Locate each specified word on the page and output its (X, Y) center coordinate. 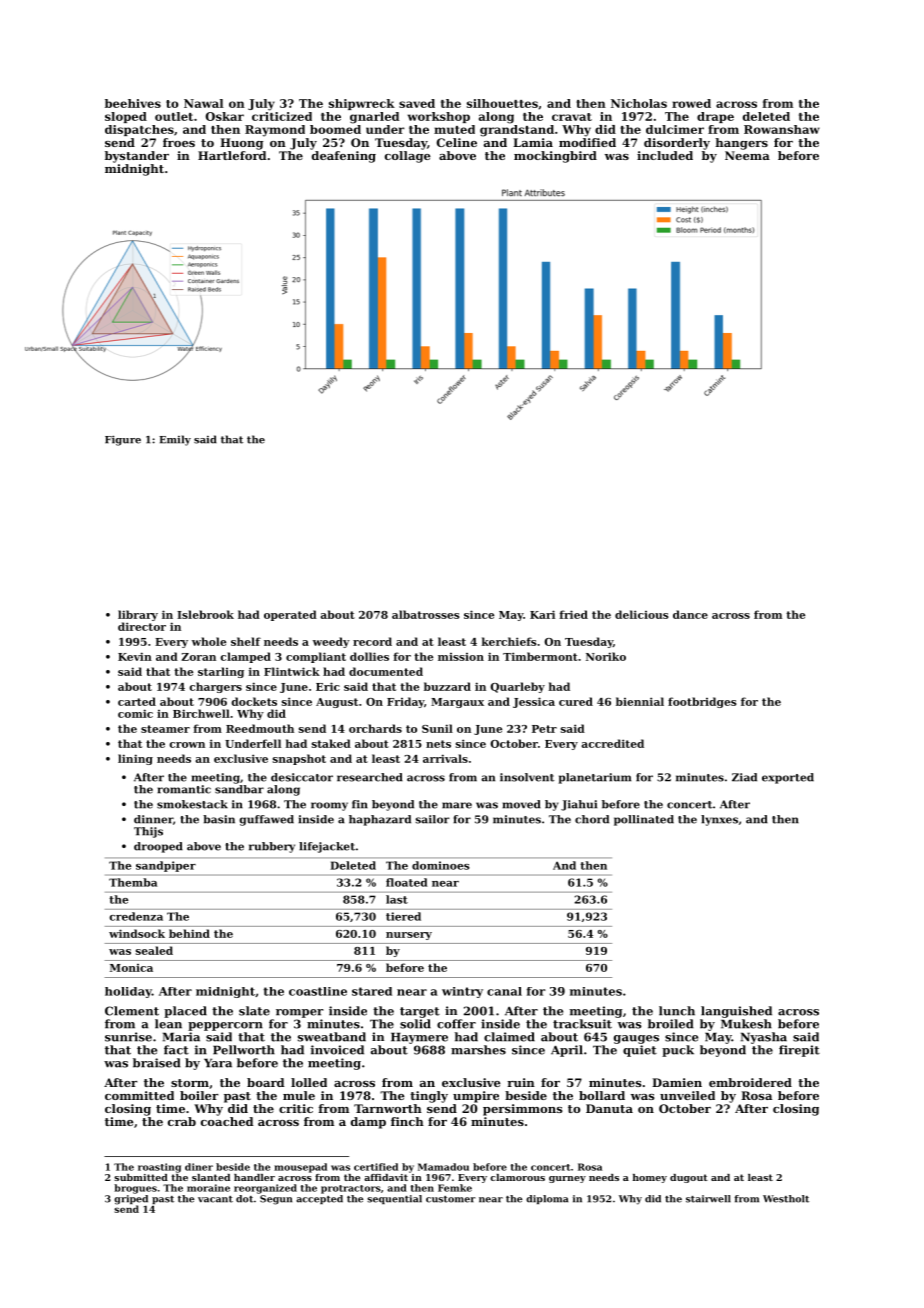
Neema (747, 155)
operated (290, 615)
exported (788, 778)
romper (299, 1013)
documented (386, 671)
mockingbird (555, 157)
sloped (126, 117)
